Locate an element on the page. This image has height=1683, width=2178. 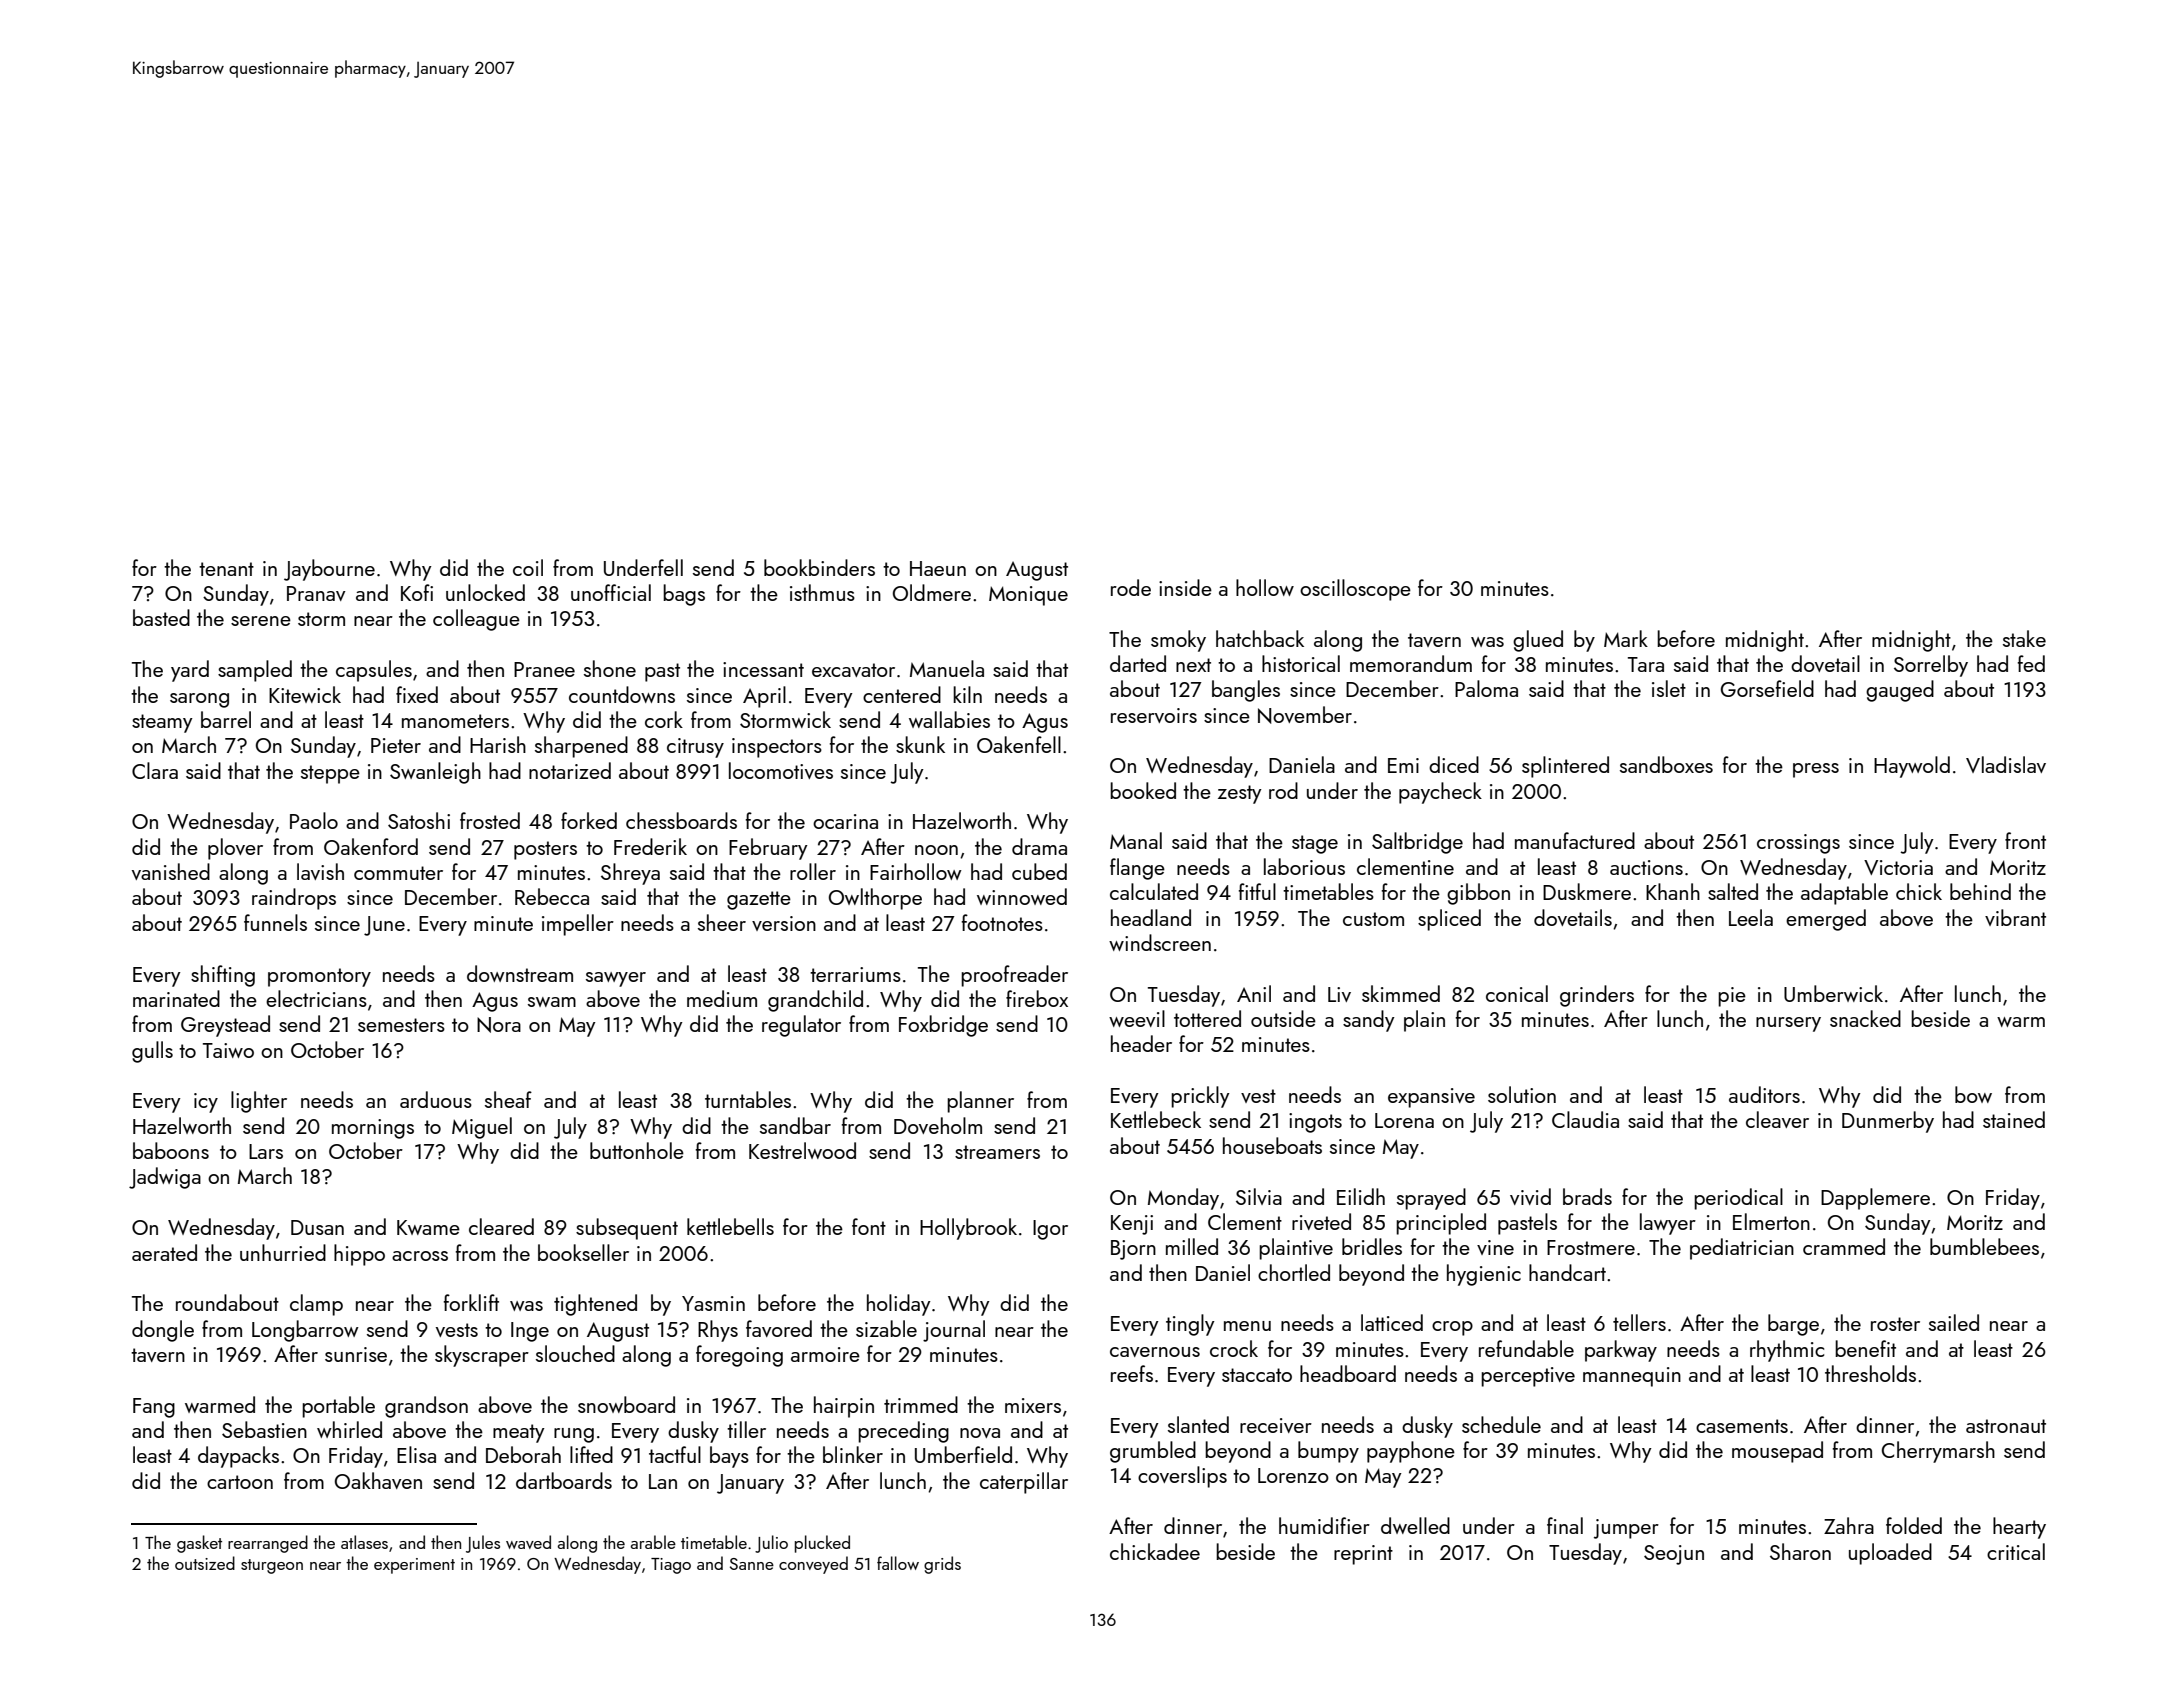
Mark is located at coordinates (1626, 638).
